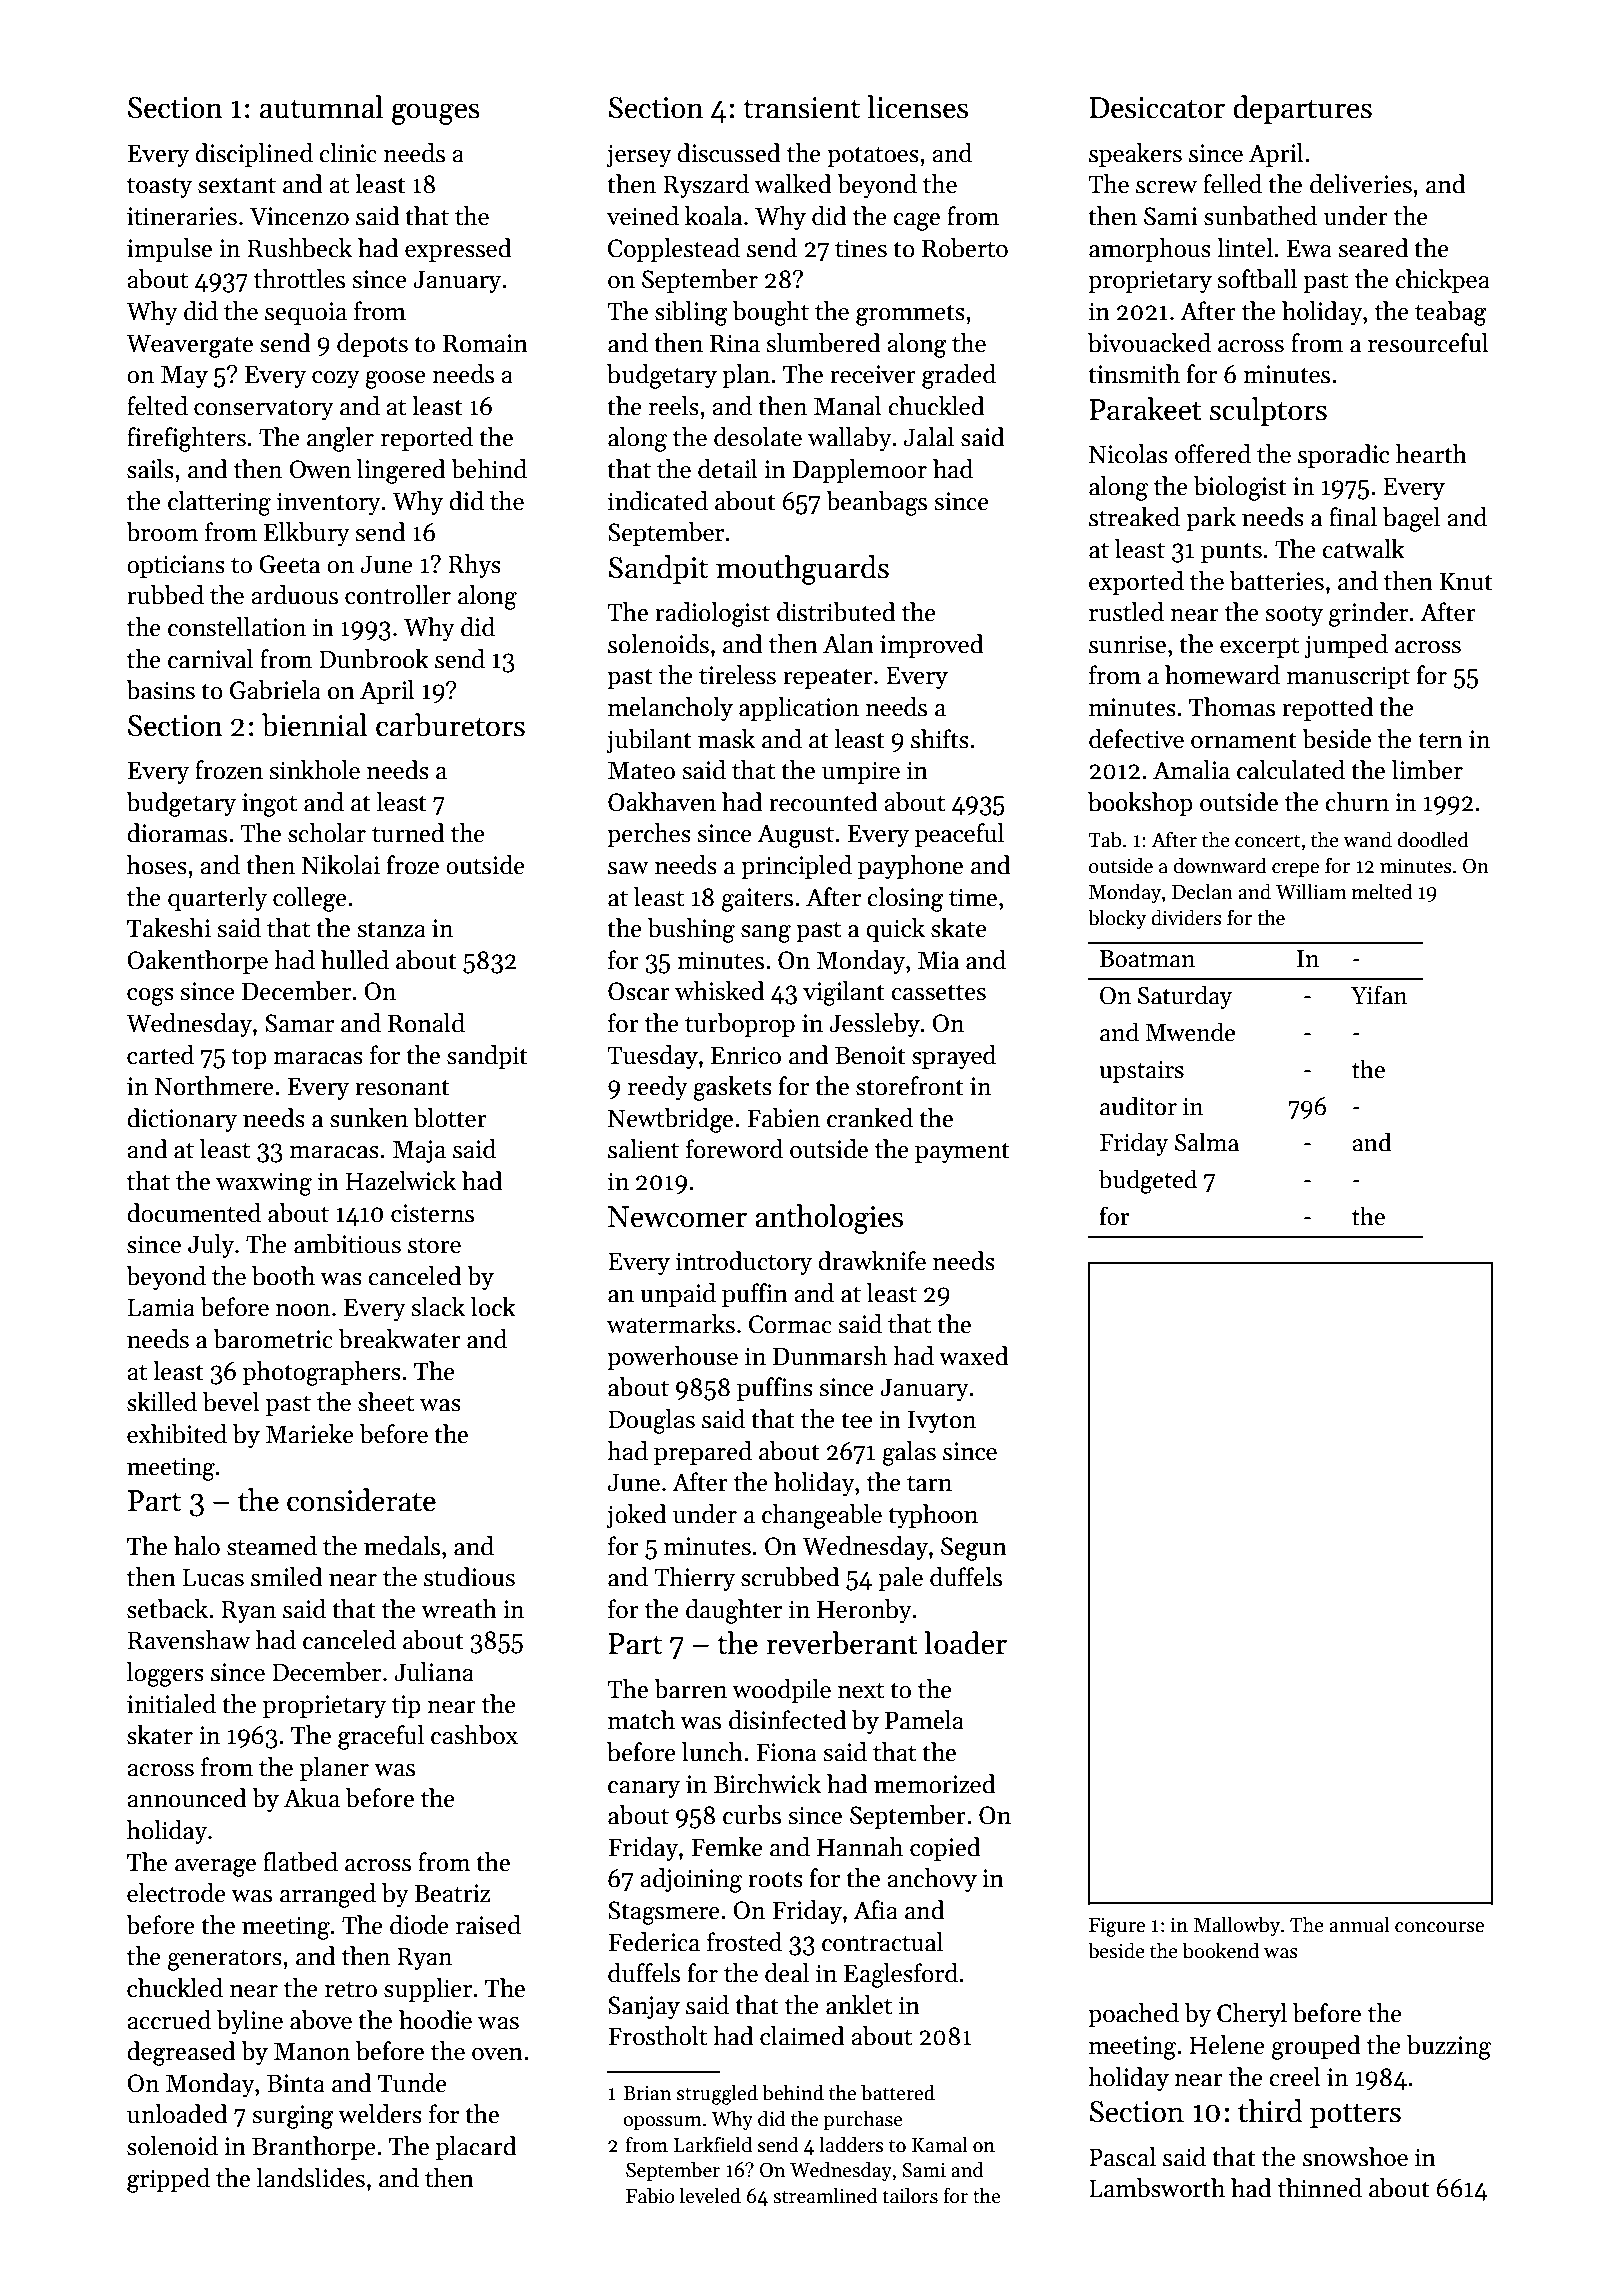  What do you see at coordinates (1433, 839) in the page?
I see `doodled` at bounding box center [1433, 839].
